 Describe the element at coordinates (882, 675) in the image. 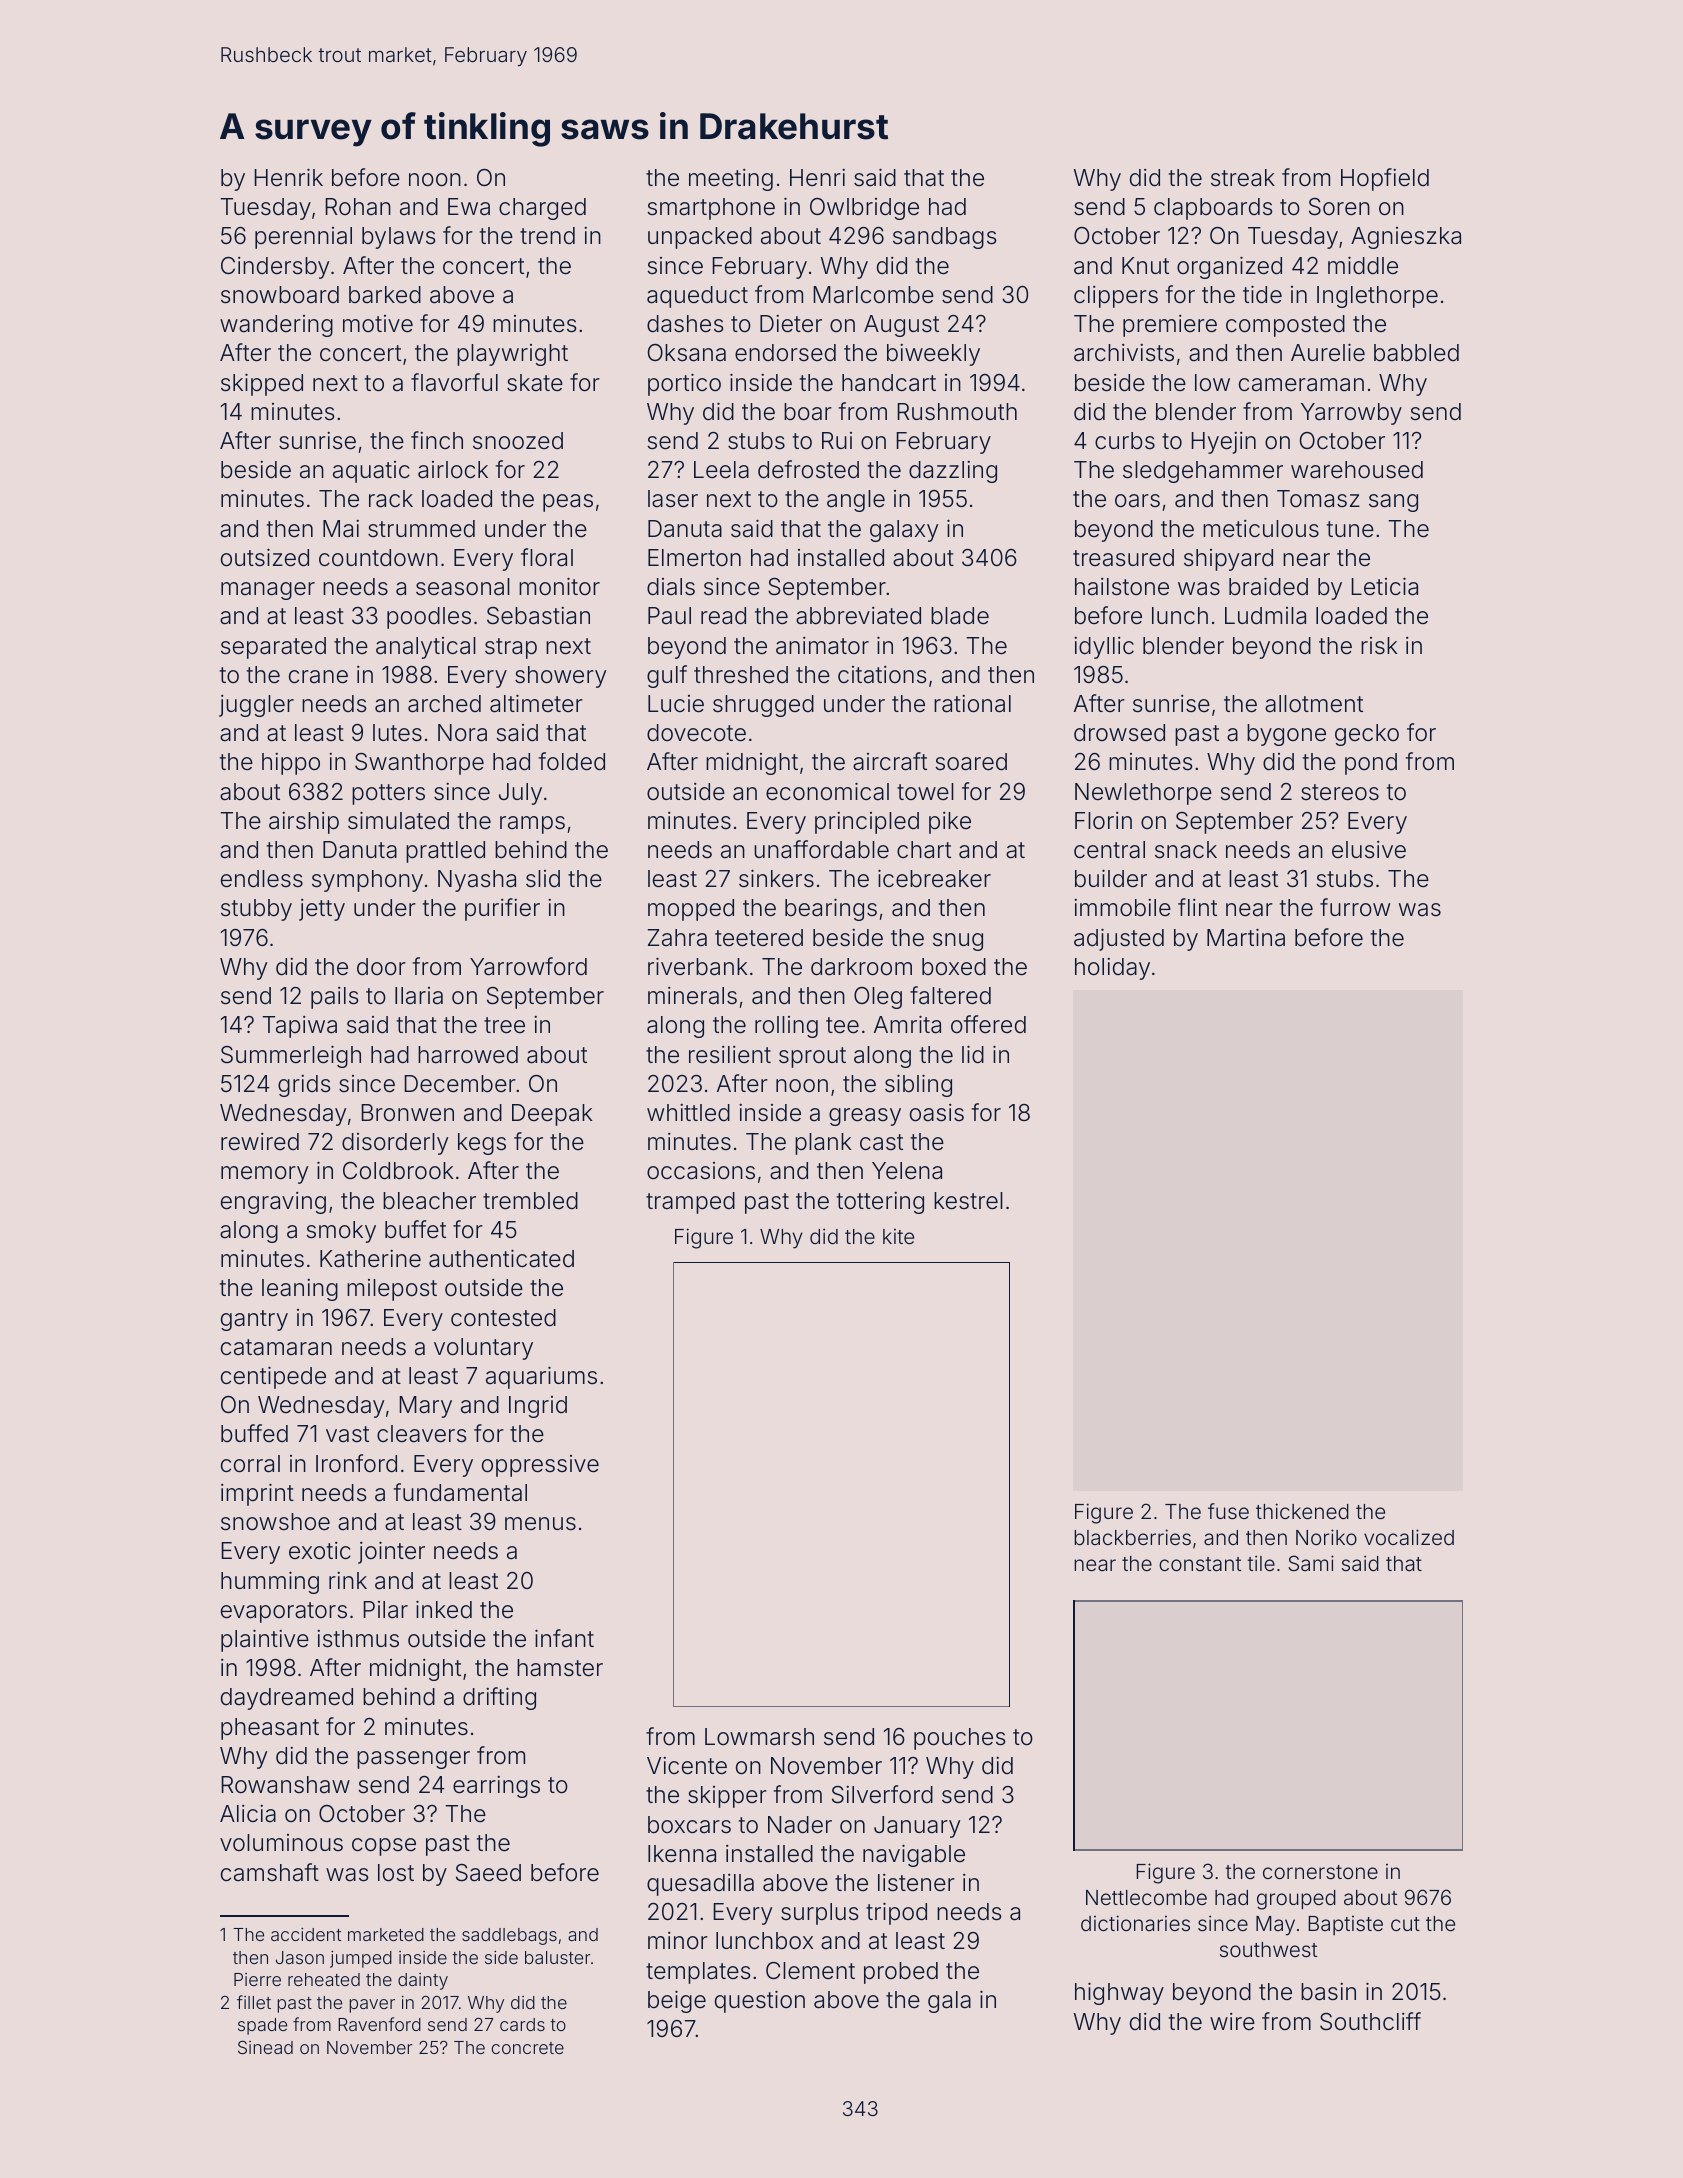

I see `citations` at that location.
